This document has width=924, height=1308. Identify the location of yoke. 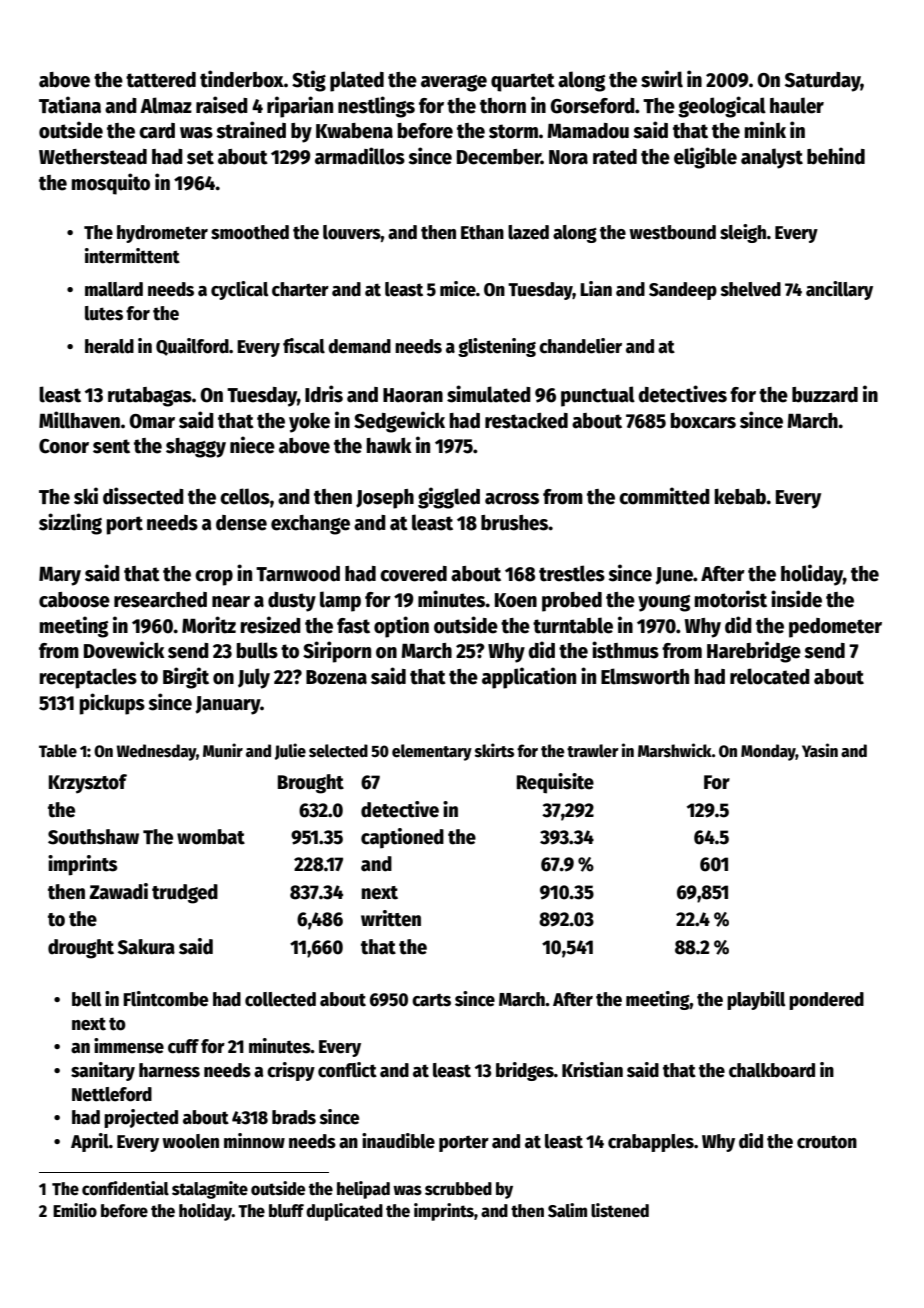
(309, 423).
